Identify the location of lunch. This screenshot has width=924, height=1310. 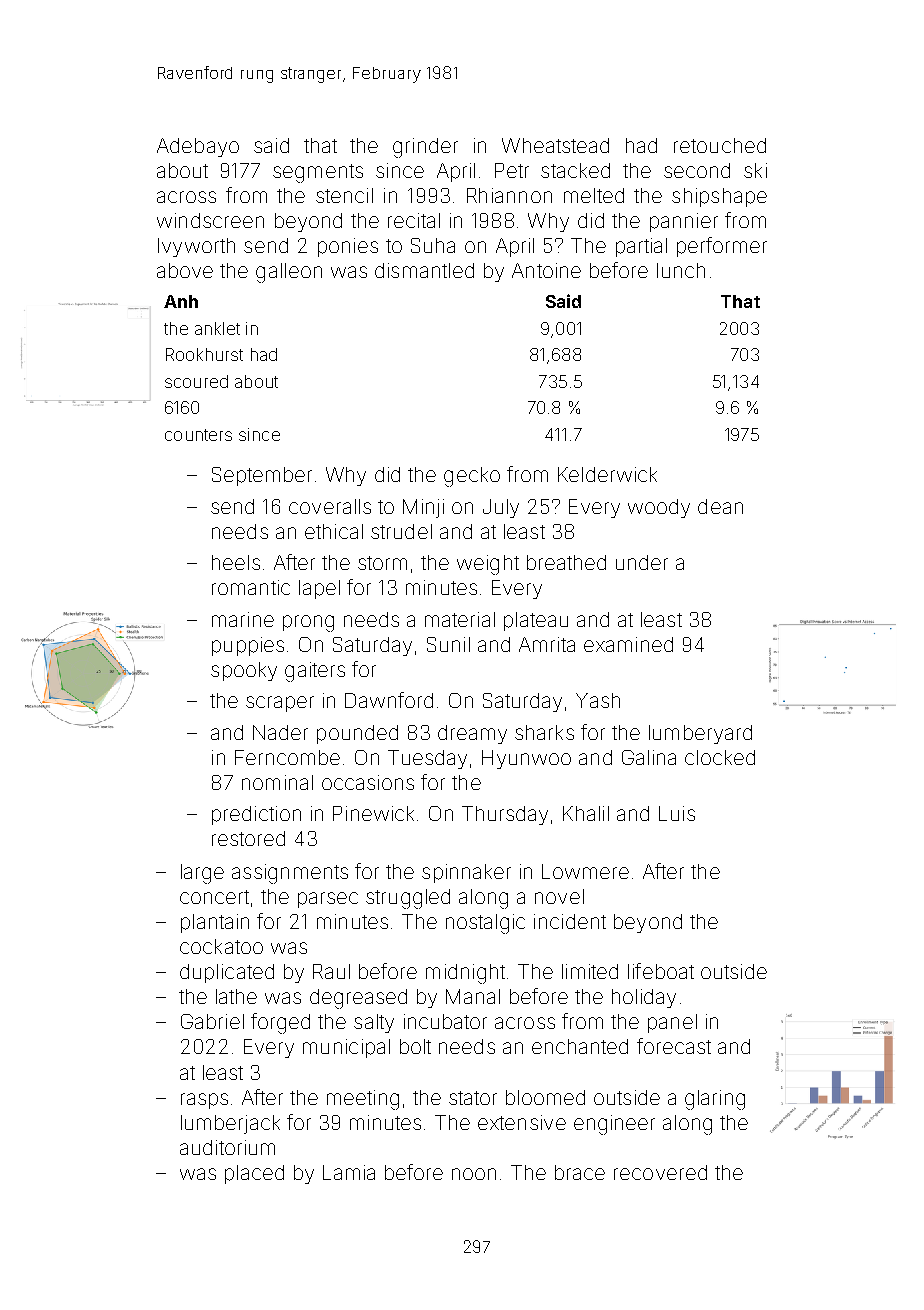
(681, 270).
